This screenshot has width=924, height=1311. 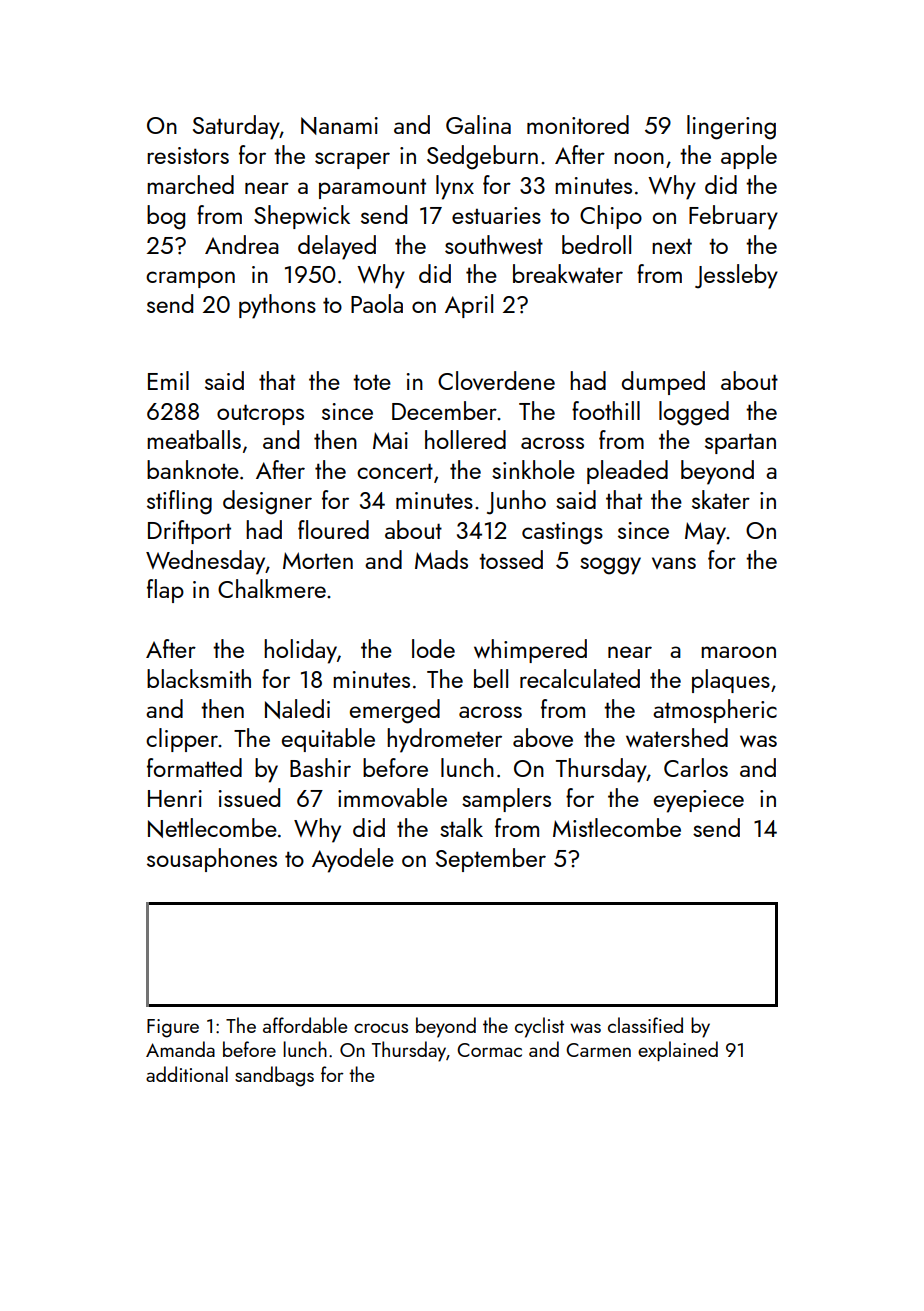 What do you see at coordinates (206, 562) in the screenshot?
I see `Wednesday` at bounding box center [206, 562].
